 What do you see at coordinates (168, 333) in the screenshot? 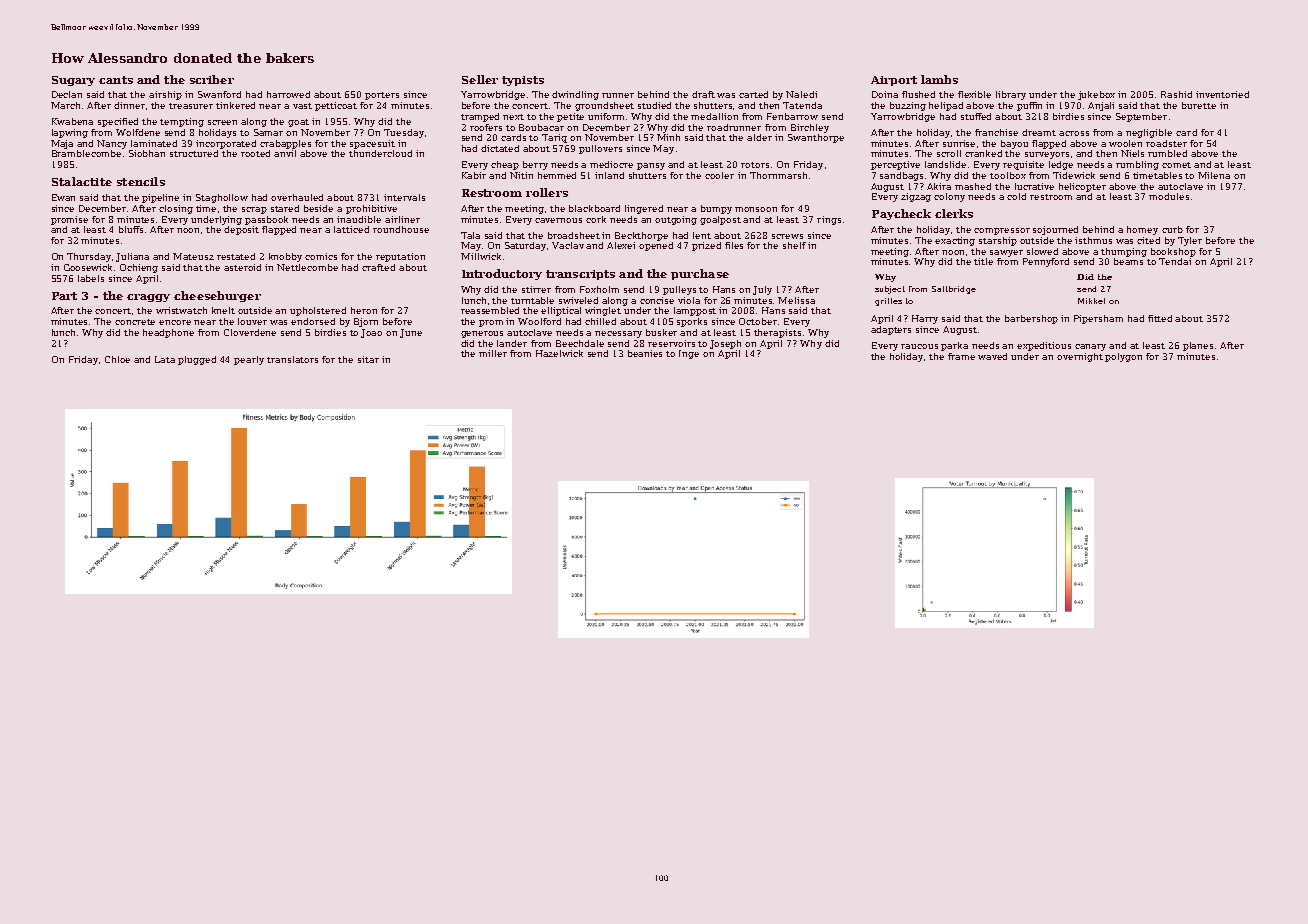
I see `headphone` at bounding box center [168, 333].
